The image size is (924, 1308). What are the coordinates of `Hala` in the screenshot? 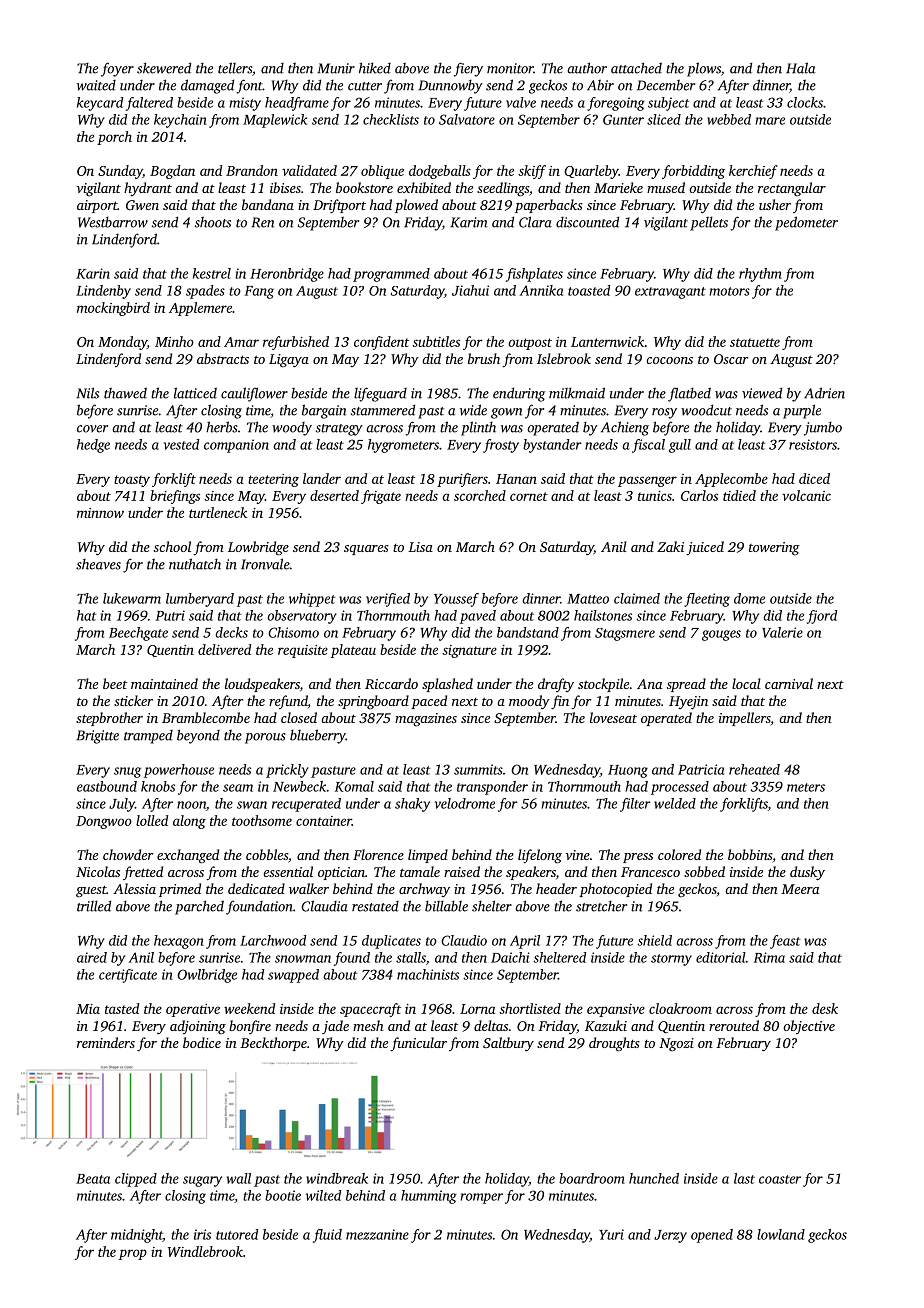 It's located at (800, 68).
